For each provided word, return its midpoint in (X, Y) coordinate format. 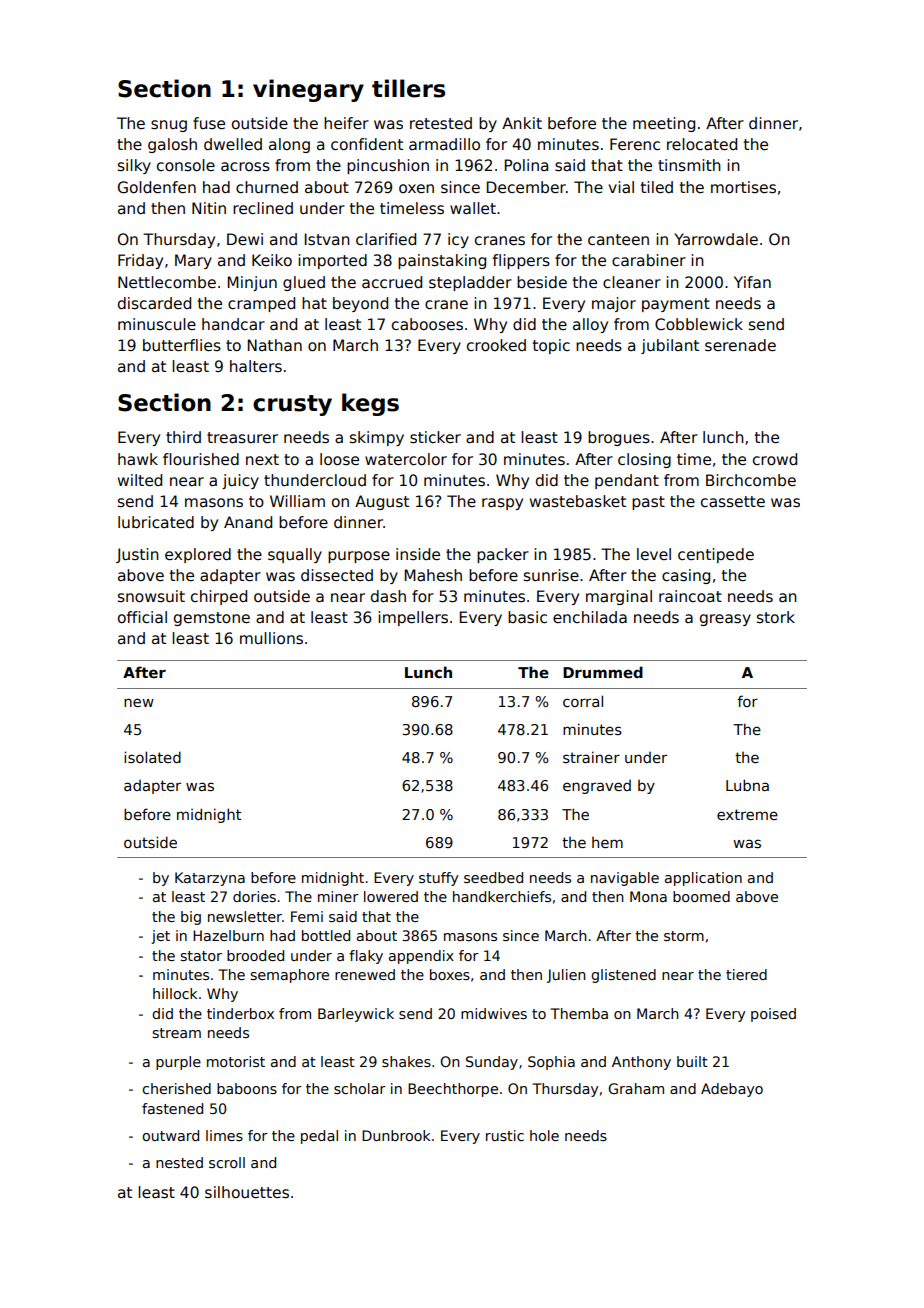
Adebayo (732, 1090)
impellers (413, 618)
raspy (502, 504)
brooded (255, 955)
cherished (176, 1088)
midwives (494, 1013)
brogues (619, 438)
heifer (346, 123)
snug (169, 126)
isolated (152, 757)
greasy (725, 620)
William (297, 501)
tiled (657, 187)
